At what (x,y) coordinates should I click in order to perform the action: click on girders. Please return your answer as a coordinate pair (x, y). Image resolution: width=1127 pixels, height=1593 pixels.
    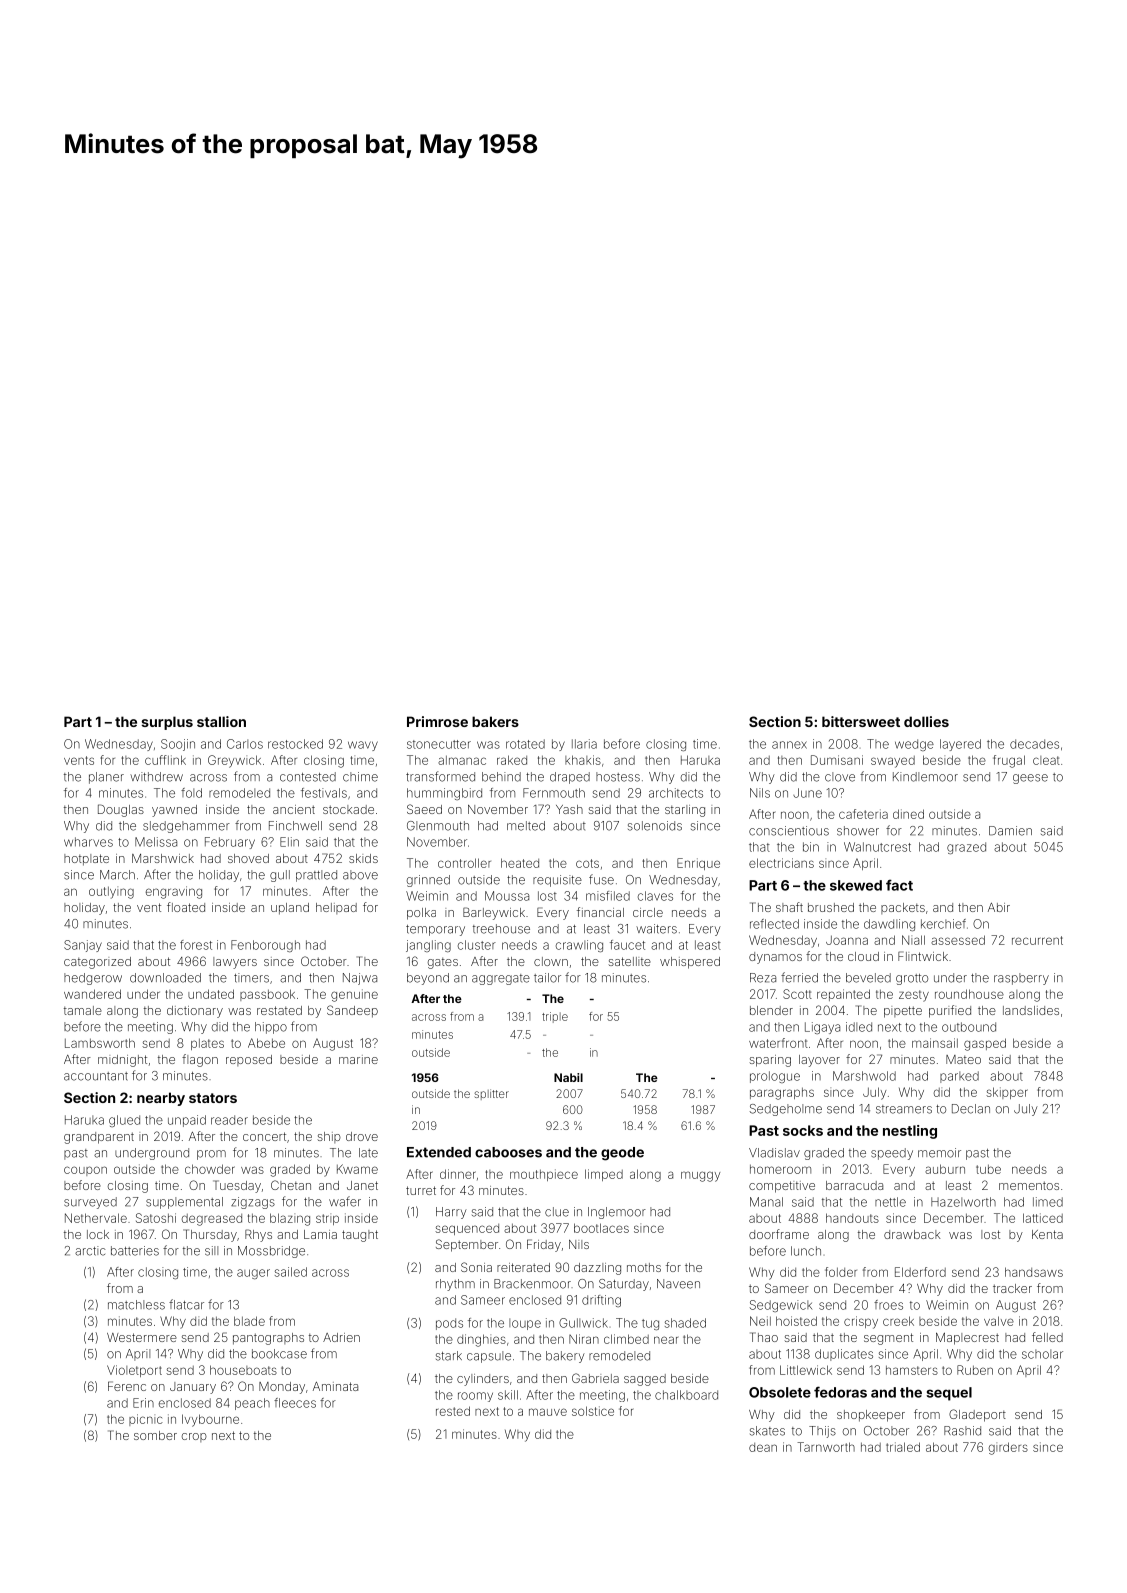
    Looking at the image, I should click on (1008, 1448).
